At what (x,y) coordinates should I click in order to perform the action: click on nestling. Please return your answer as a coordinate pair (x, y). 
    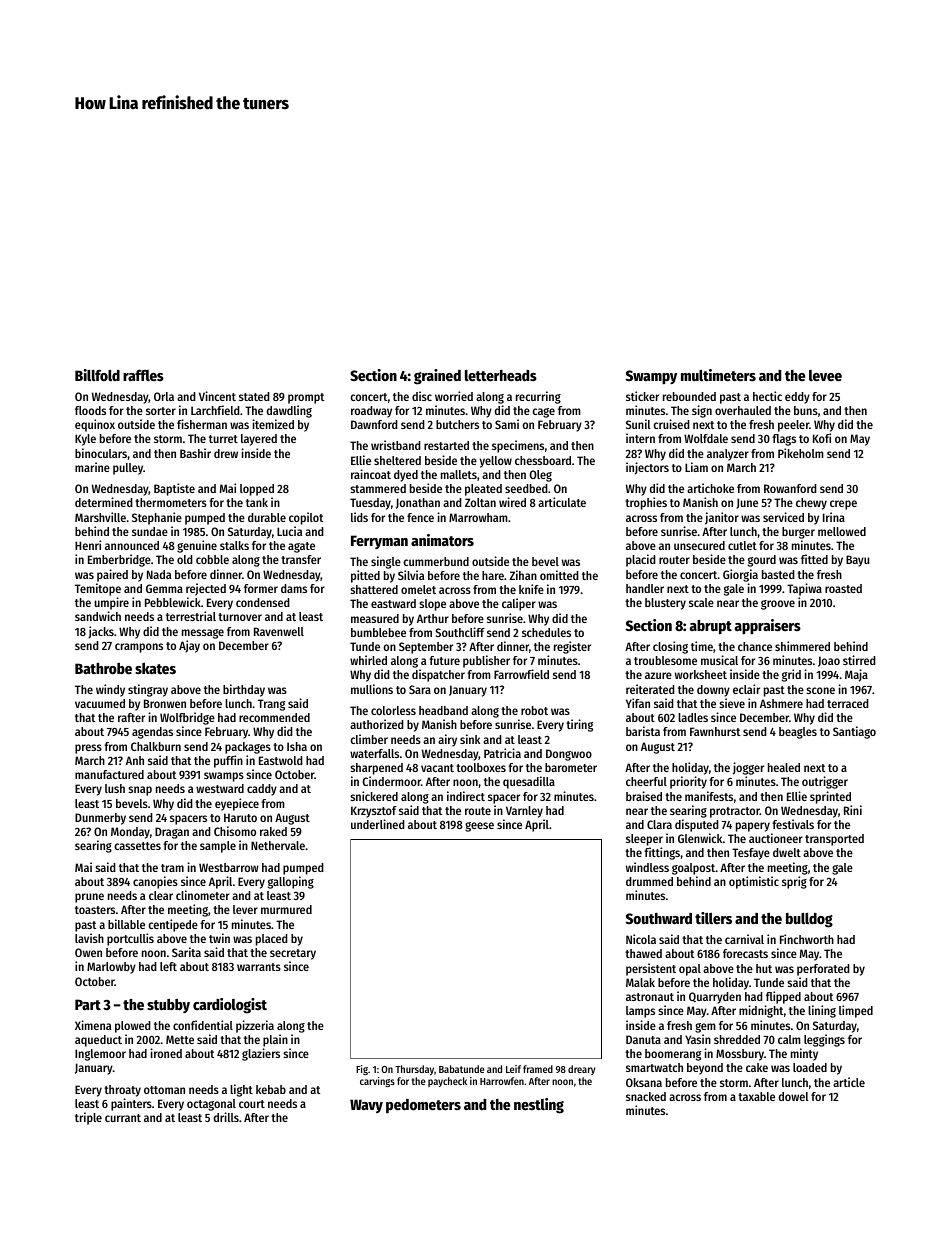
    Looking at the image, I should click on (539, 1106).
